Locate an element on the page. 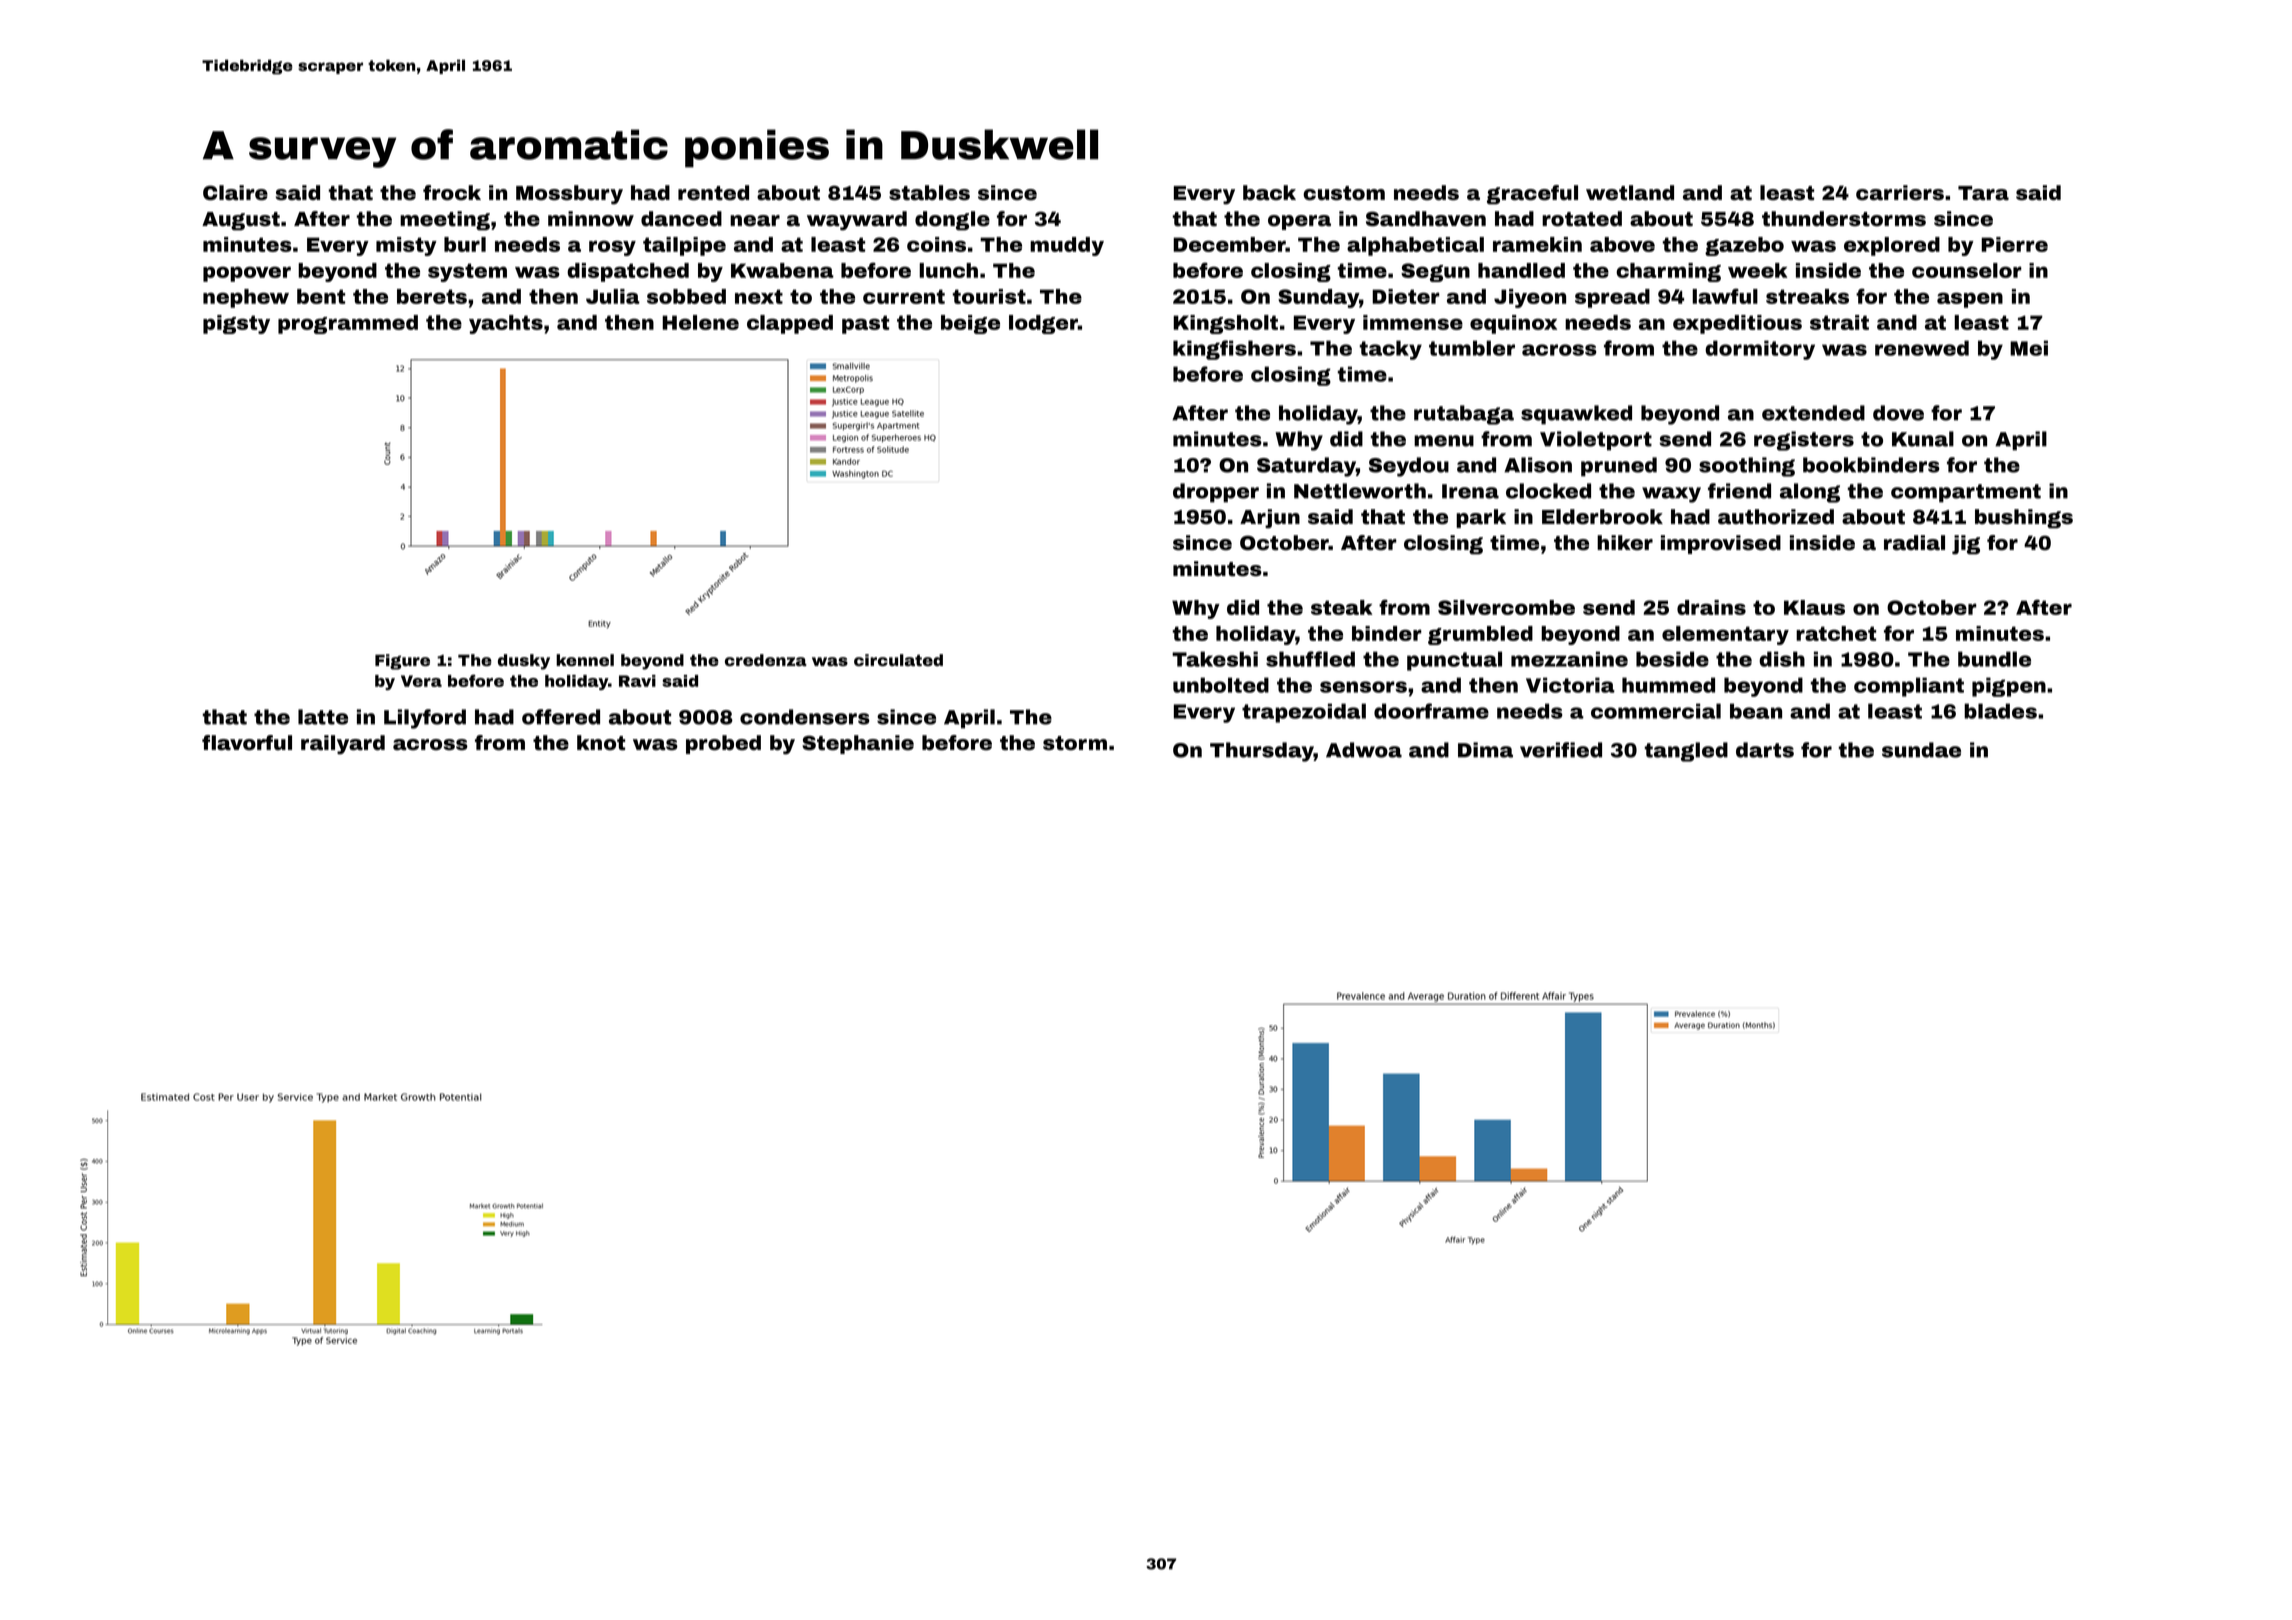 The width and height of the page is (2292, 1620). railyard is located at coordinates (343, 745).
